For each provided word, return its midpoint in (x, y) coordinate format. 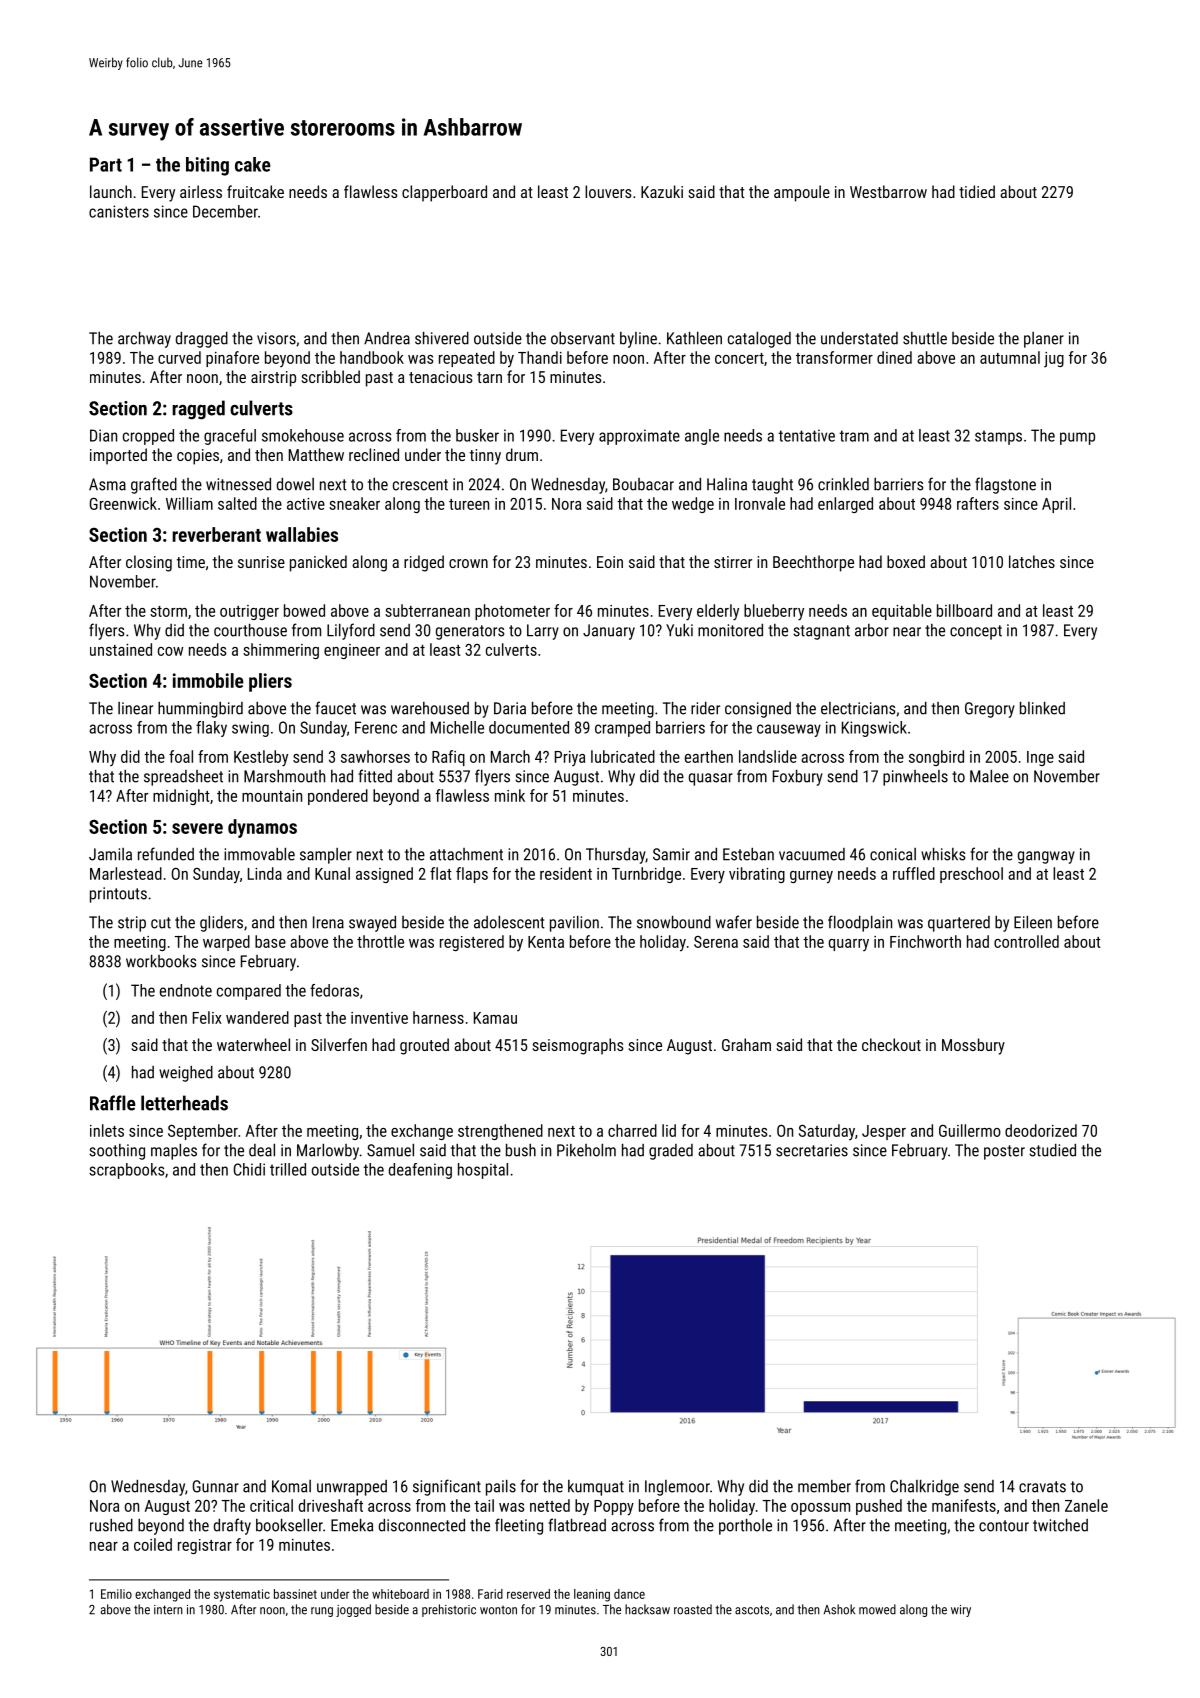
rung (322, 1612)
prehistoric (449, 1610)
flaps (472, 875)
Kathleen (694, 338)
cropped (148, 437)
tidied (977, 191)
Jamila (110, 854)
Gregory (990, 710)
